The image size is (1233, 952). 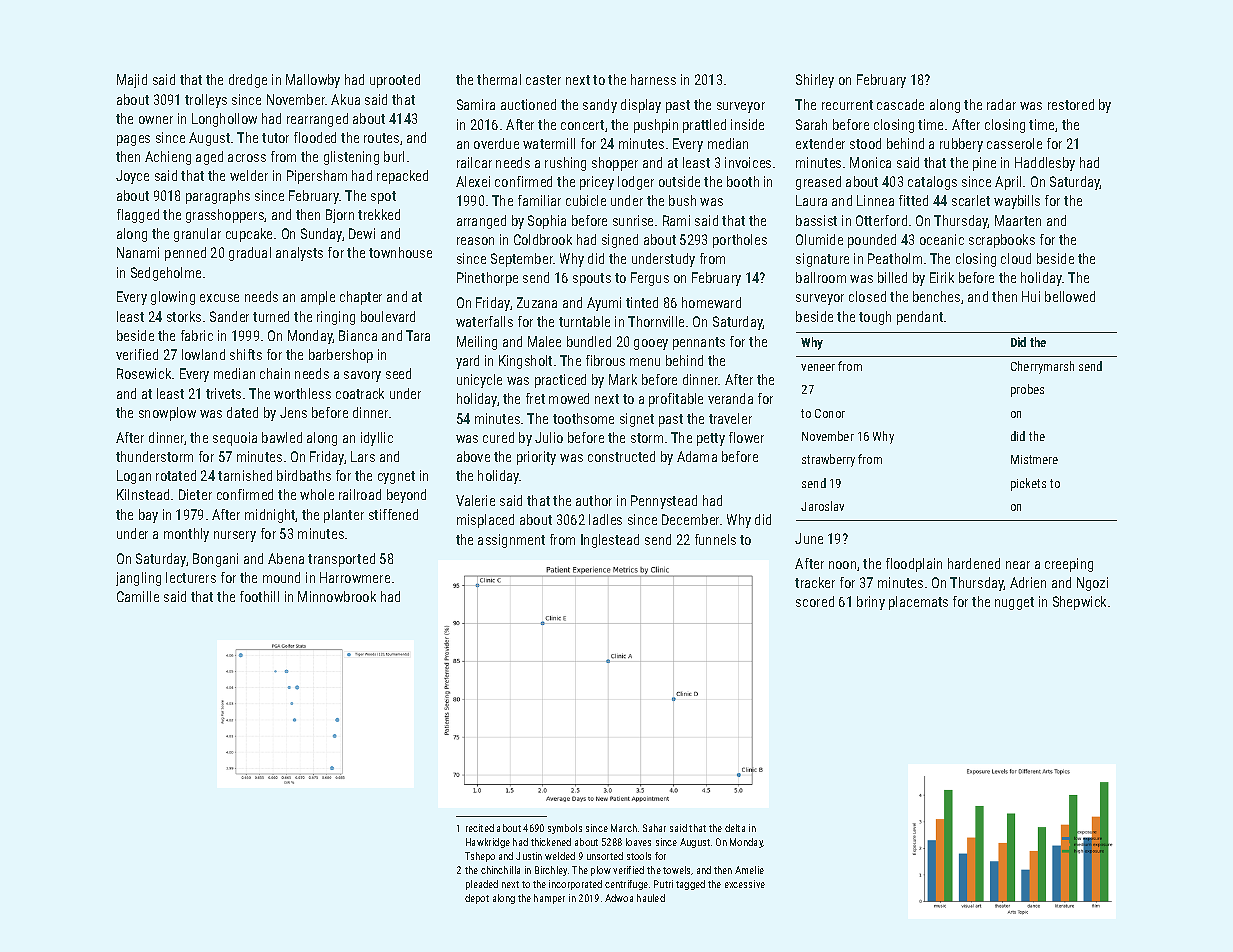 I want to click on depot, so click(x=477, y=899).
